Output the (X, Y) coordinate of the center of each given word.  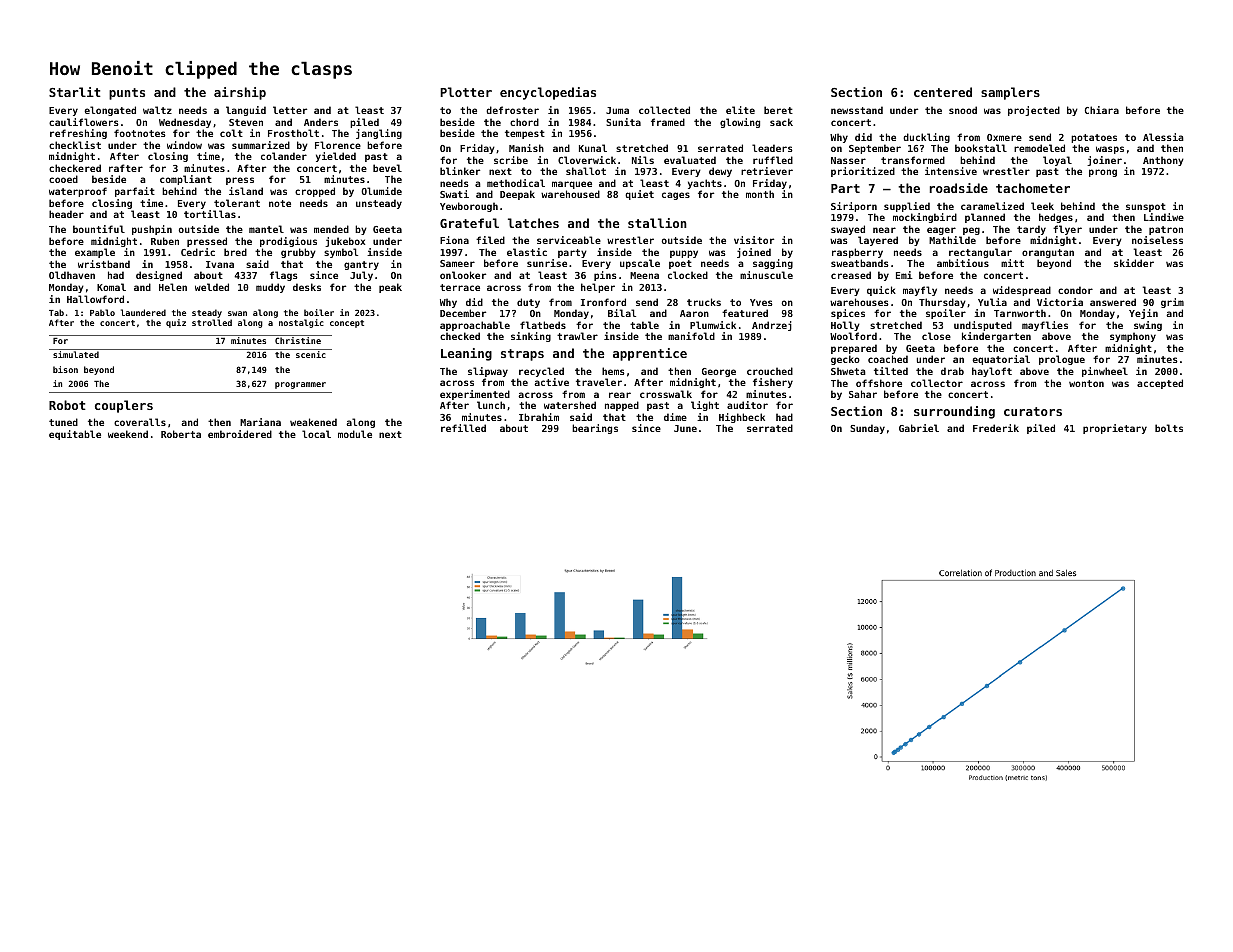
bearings (595, 429)
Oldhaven (72, 275)
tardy (1031, 230)
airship (240, 93)
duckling (926, 138)
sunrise (547, 263)
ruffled (773, 160)
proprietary (1115, 429)
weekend (128, 434)
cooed (63, 179)
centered (943, 92)
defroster (512, 110)
